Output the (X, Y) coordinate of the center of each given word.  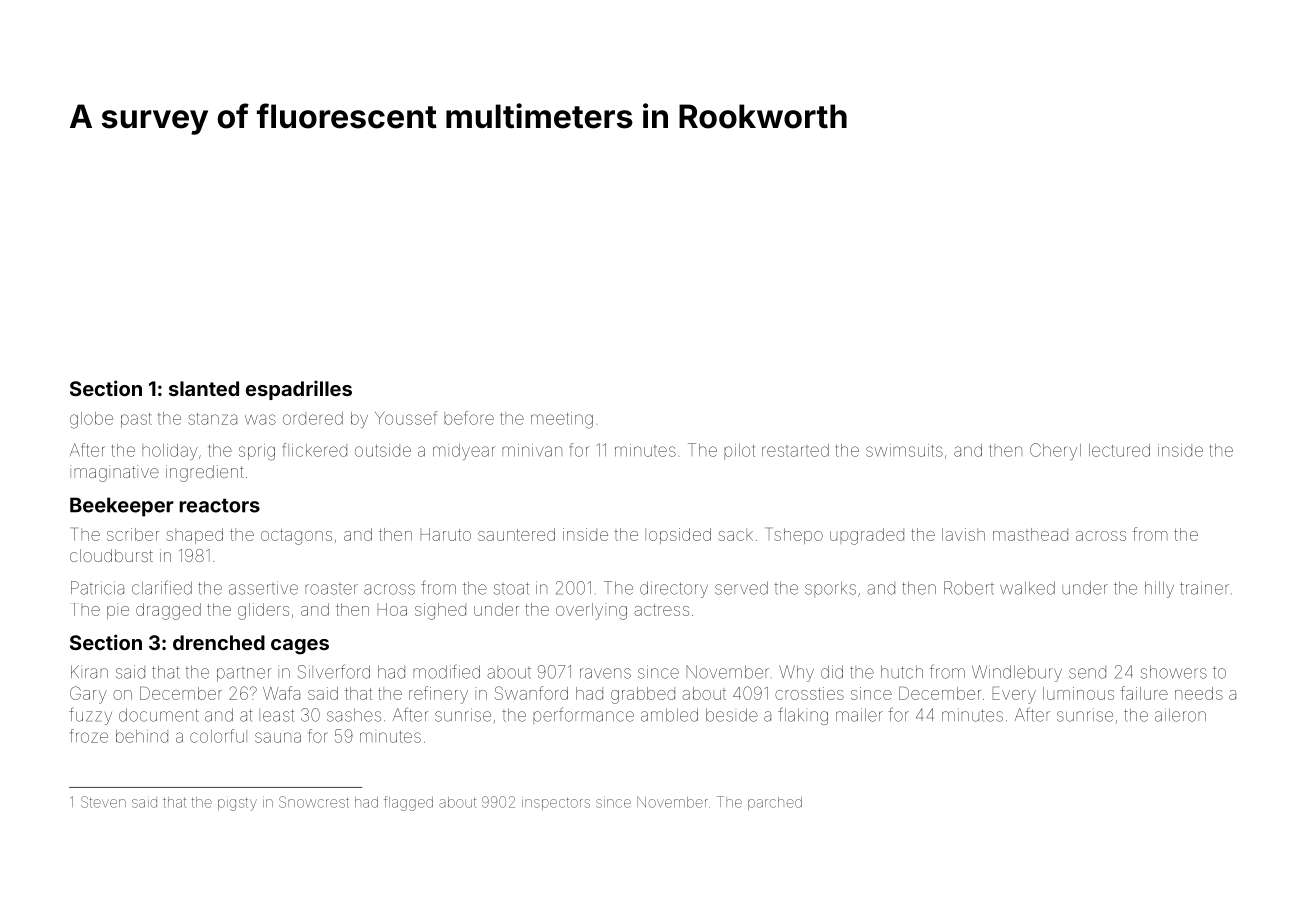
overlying (591, 611)
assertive (263, 588)
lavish (963, 534)
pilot (739, 452)
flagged (408, 803)
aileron (1180, 715)
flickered (315, 450)
